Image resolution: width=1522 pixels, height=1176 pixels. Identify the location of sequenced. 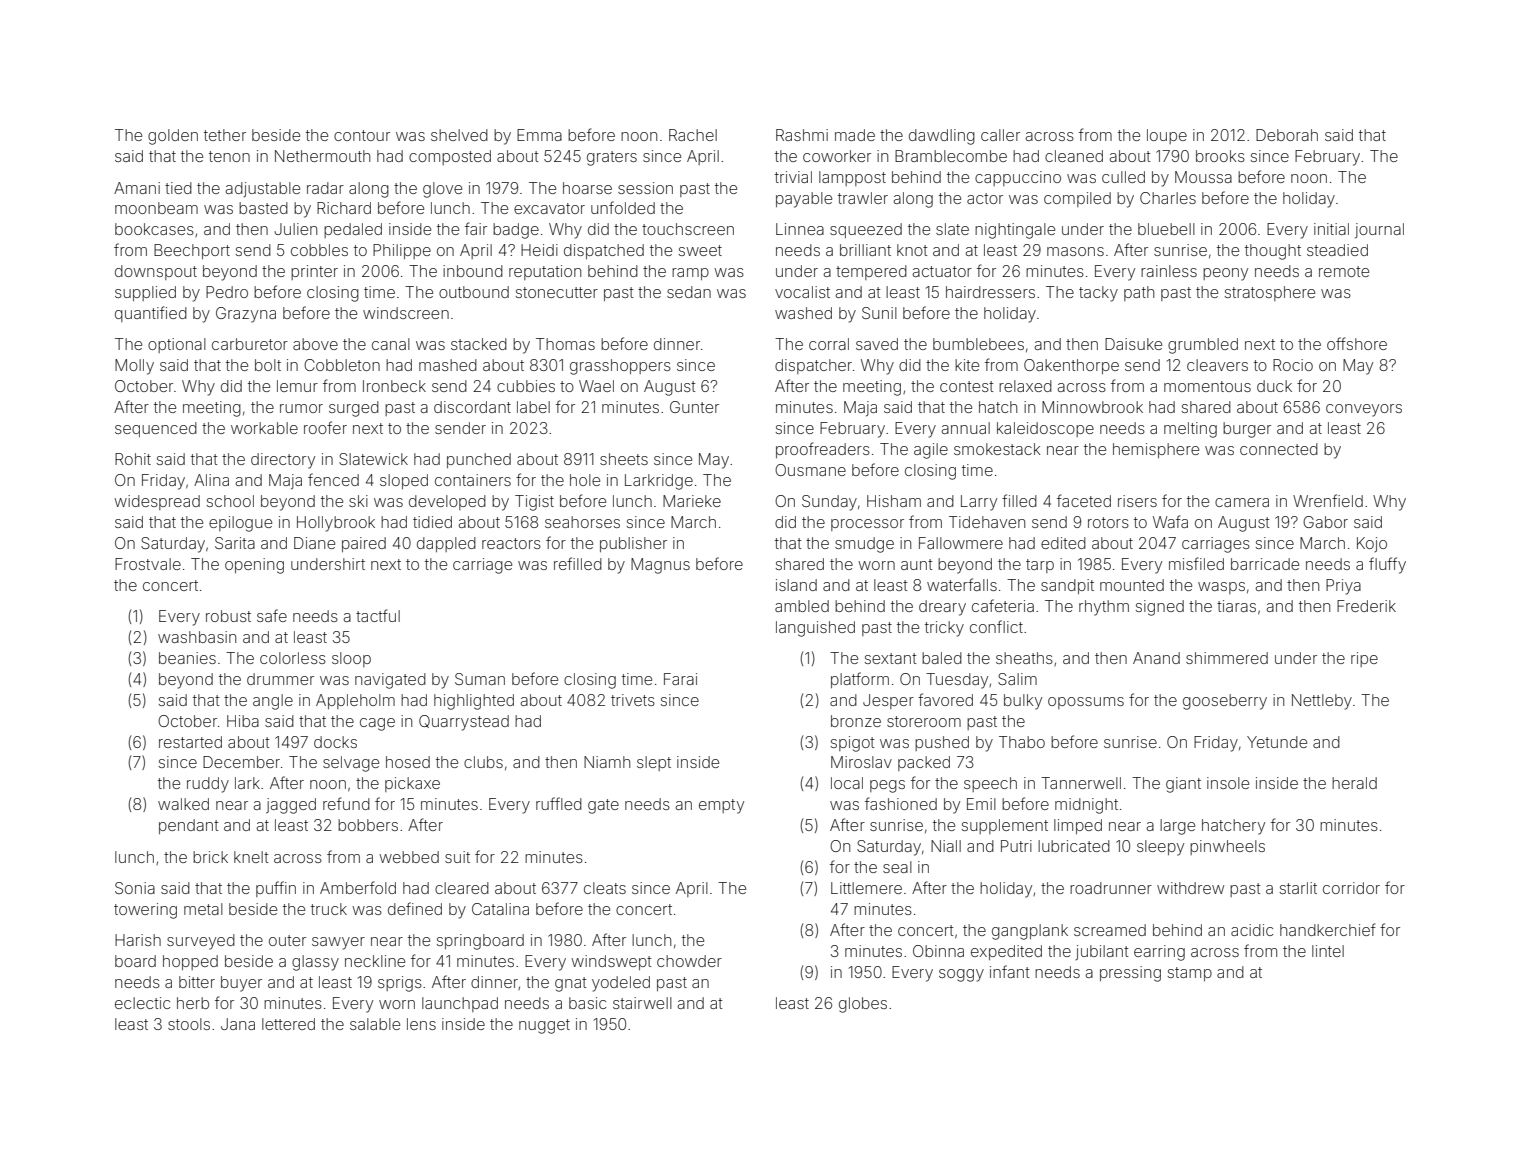
(156, 429).
